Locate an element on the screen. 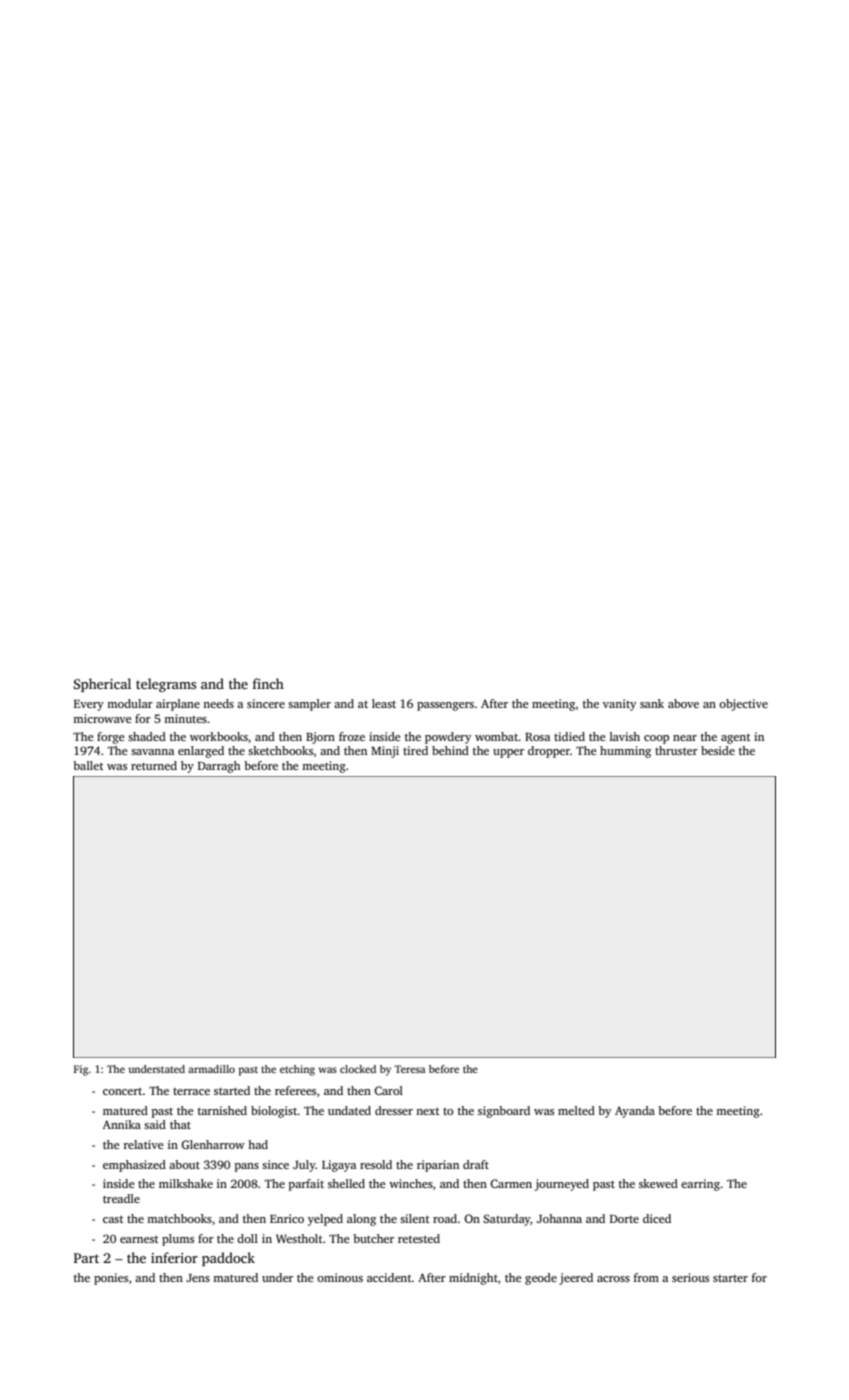 This screenshot has height=1400, width=849. silent is located at coordinates (414, 1218).
